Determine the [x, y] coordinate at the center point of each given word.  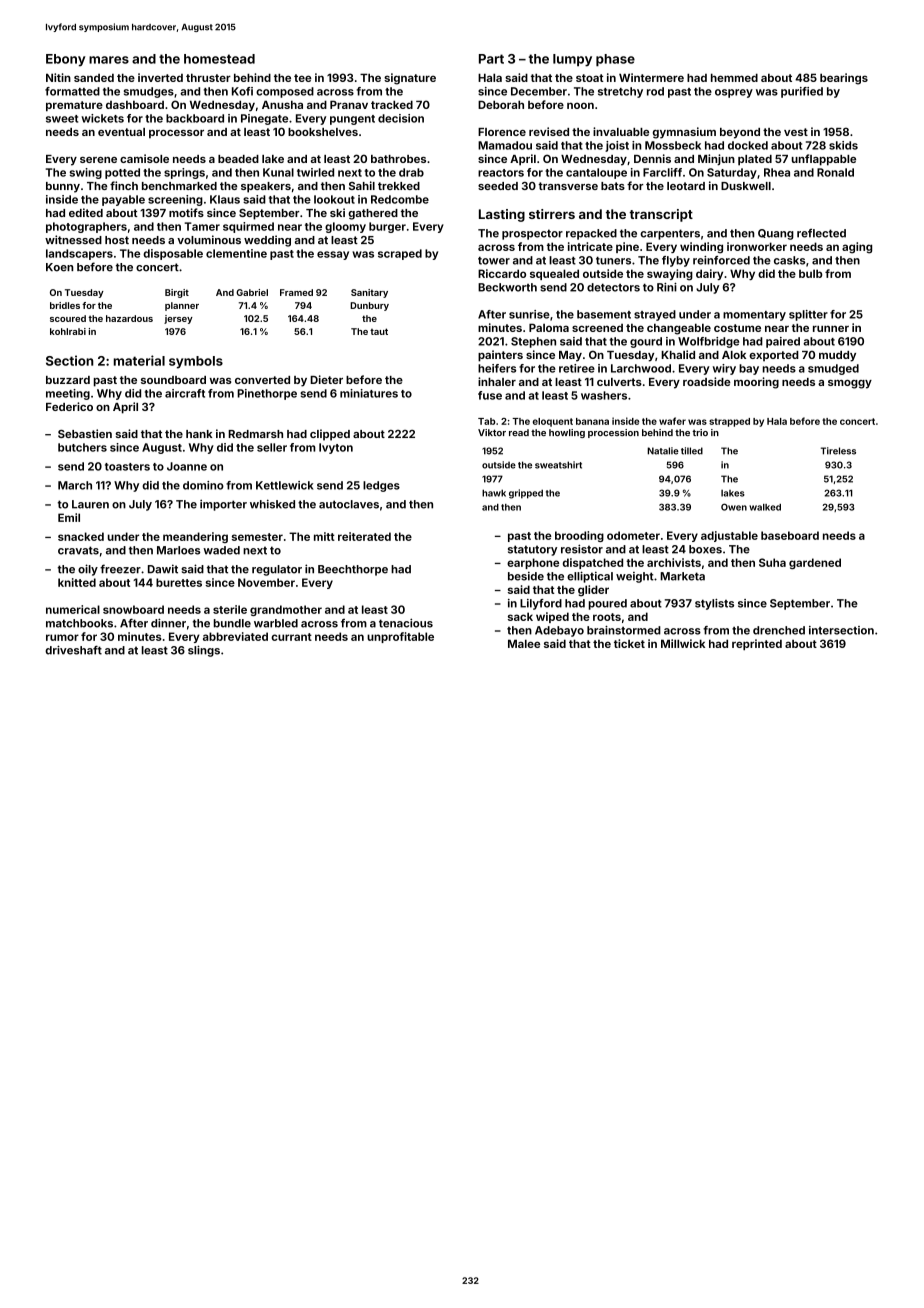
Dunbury [369, 306]
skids [843, 145]
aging [857, 248]
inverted [160, 77]
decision [401, 118]
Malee [524, 643]
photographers [86, 227]
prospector [532, 234]
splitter [808, 315]
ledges [381, 486]
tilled [692, 451]
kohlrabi [68, 331]
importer [223, 505]
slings [204, 651]
